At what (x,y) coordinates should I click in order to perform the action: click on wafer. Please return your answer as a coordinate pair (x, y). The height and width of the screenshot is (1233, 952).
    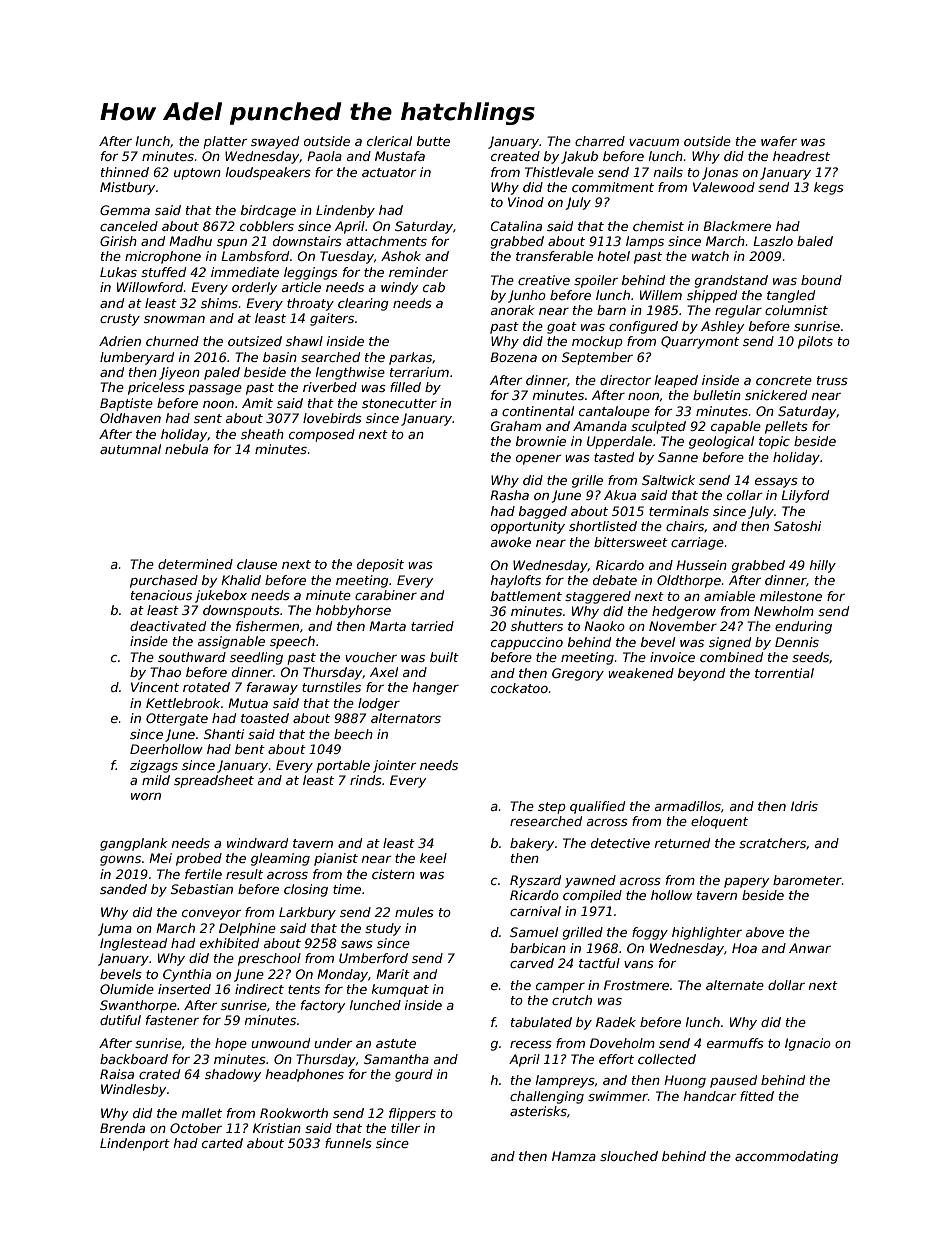
    Looking at the image, I should click on (779, 141).
